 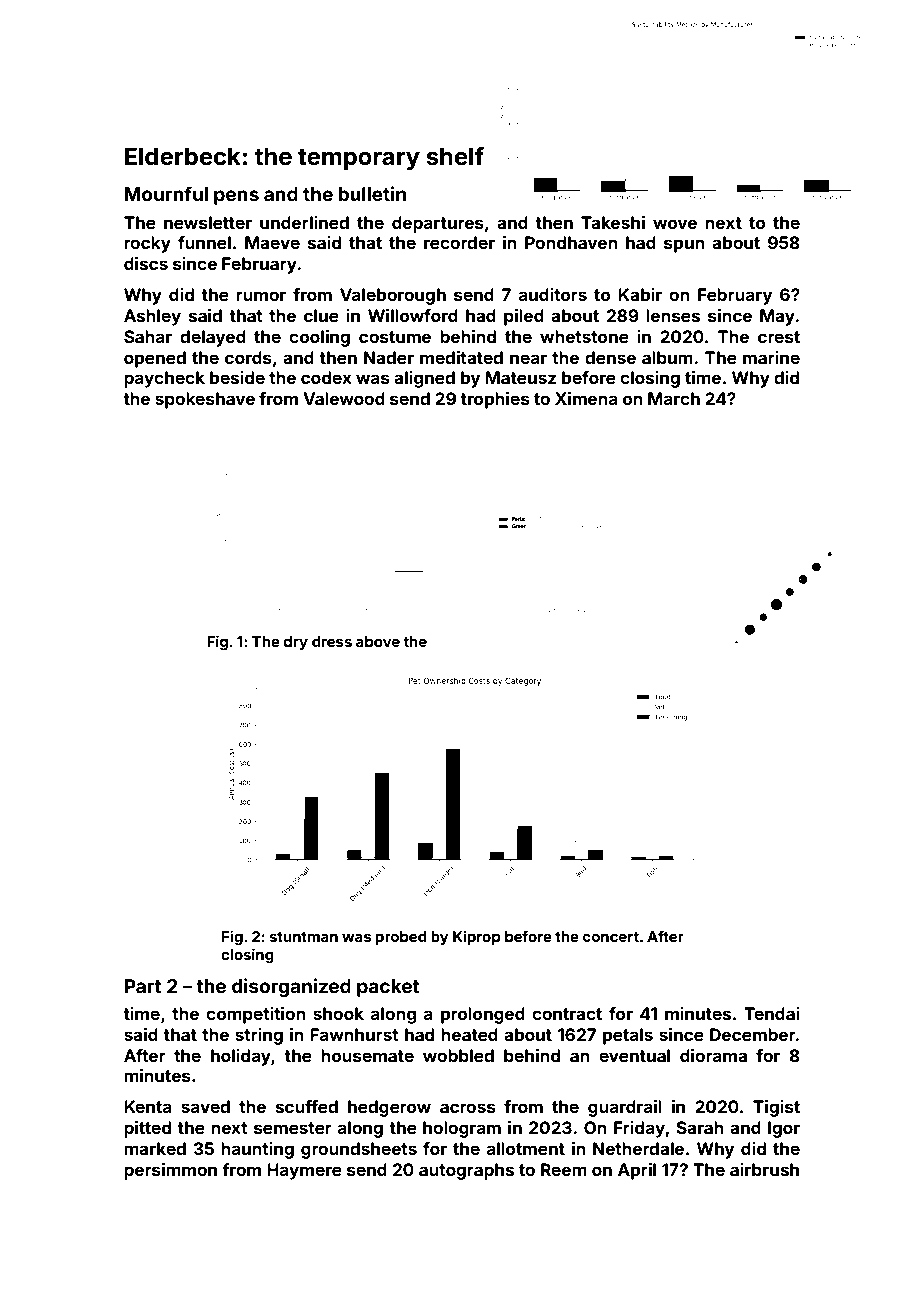 I want to click on competition, so click(x=256, y=1015).
